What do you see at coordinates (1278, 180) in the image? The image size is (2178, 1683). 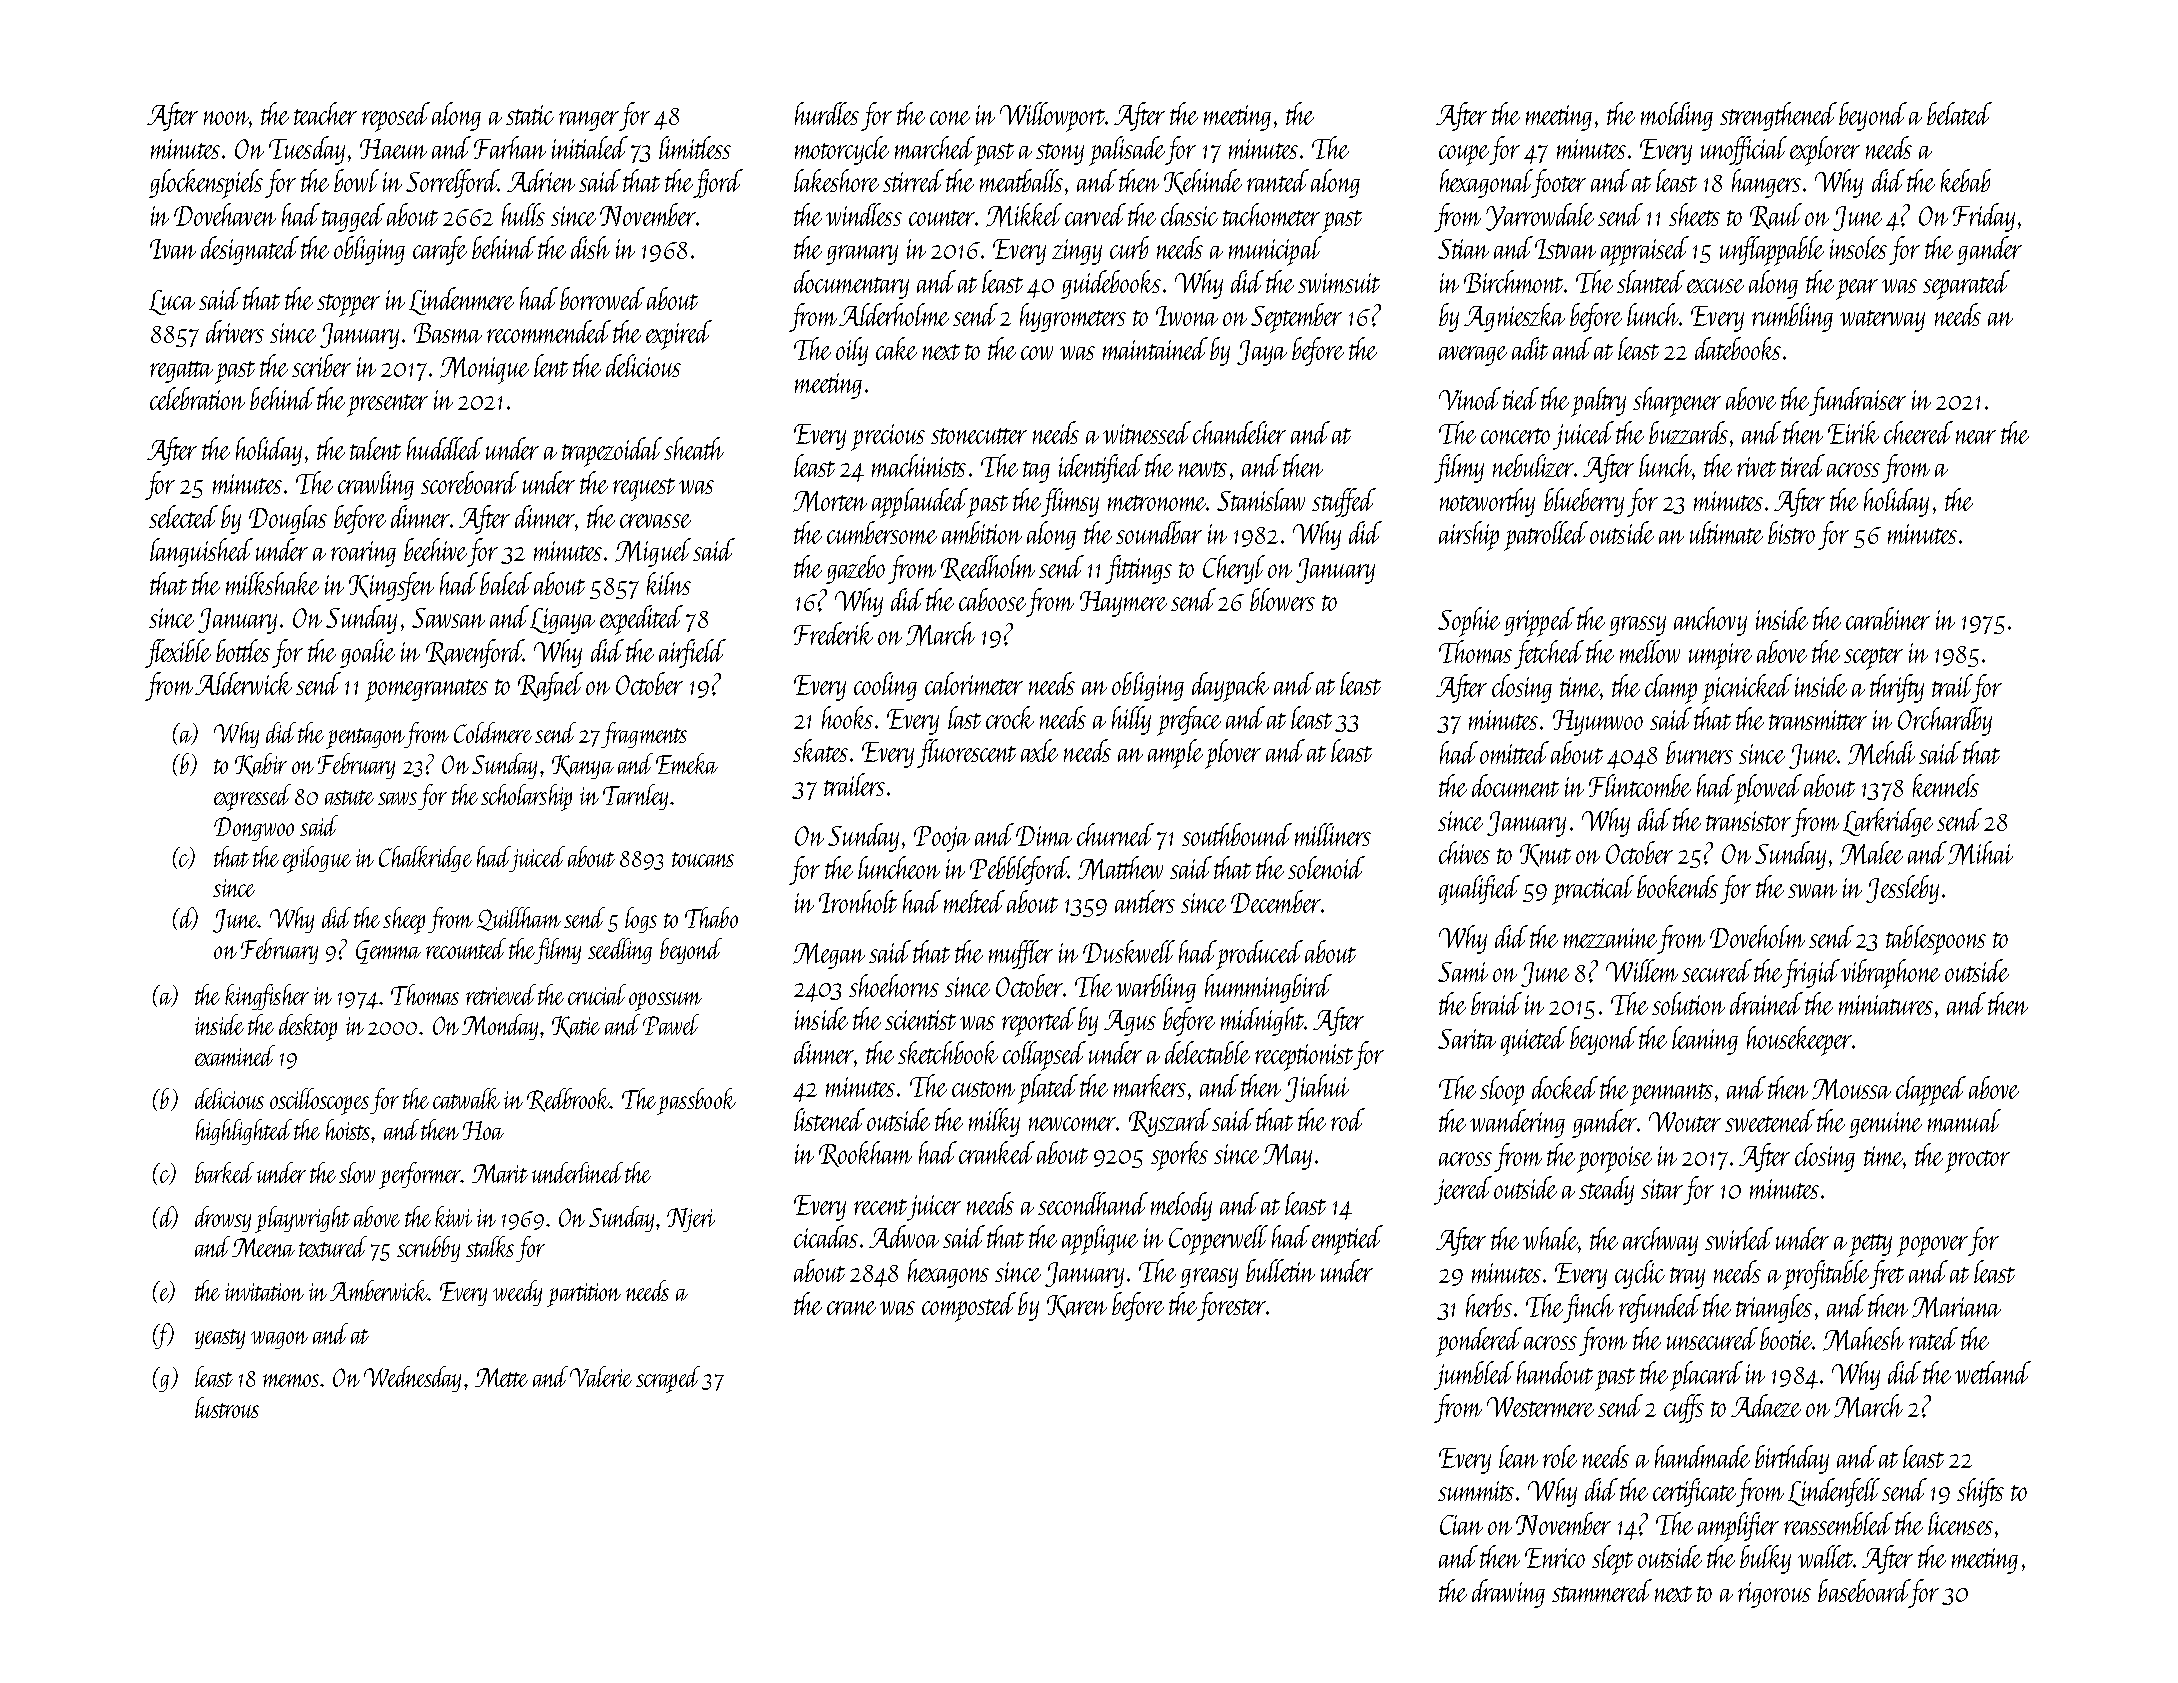 I see `ranted` at bounding box center [1278, 180].
